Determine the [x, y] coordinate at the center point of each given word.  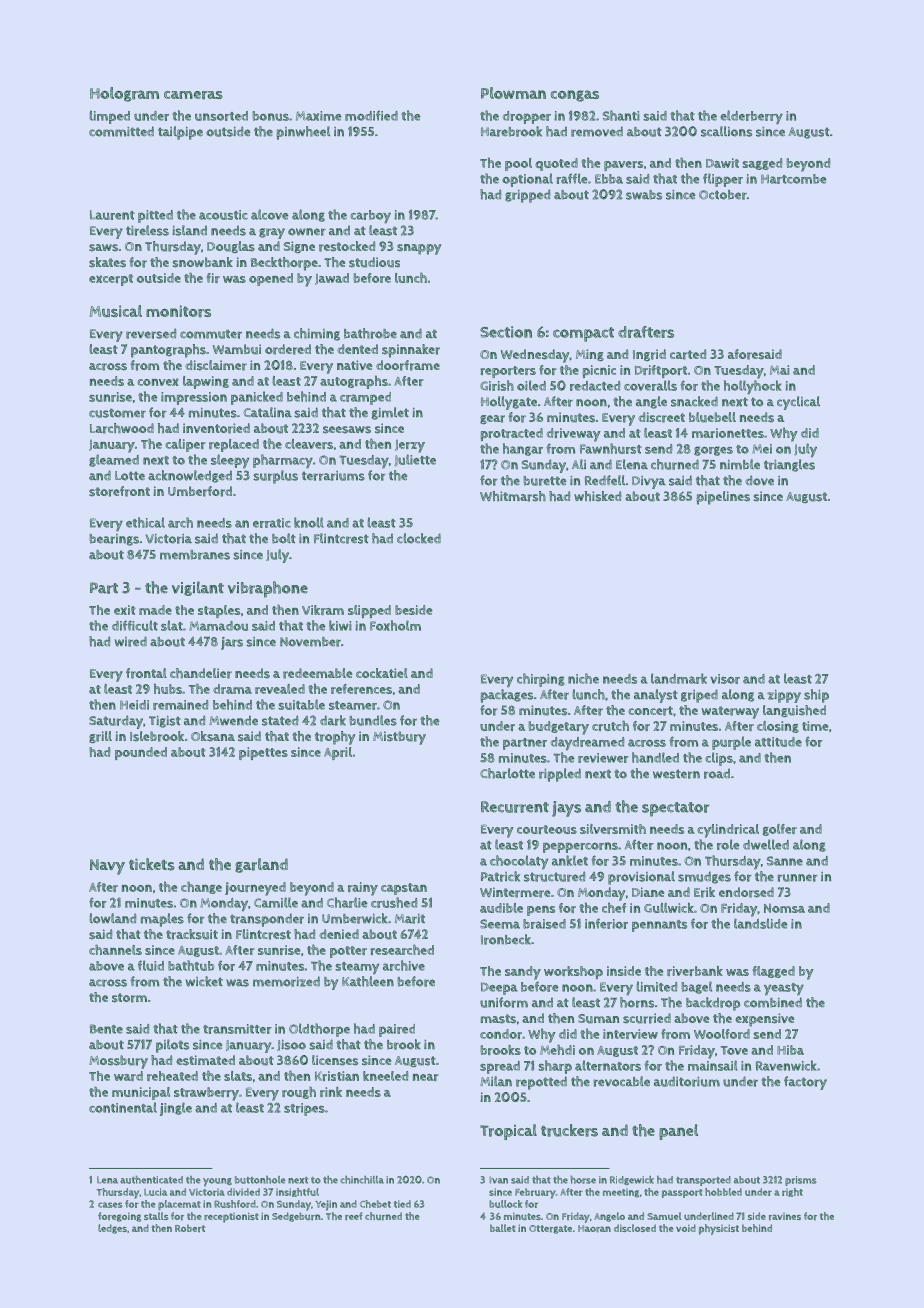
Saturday [116, 722]
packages [507, 696]
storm [129, 998]
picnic [599, 371]
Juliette [415, 460]
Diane [648, 892]
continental [123, 1107]
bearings [114, 540]
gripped [527, 196]
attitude [778, 742]
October [723, 195]
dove [759, 480]
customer [117, 413]
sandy [523, 973]
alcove [269, 214]
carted [688, 354]
